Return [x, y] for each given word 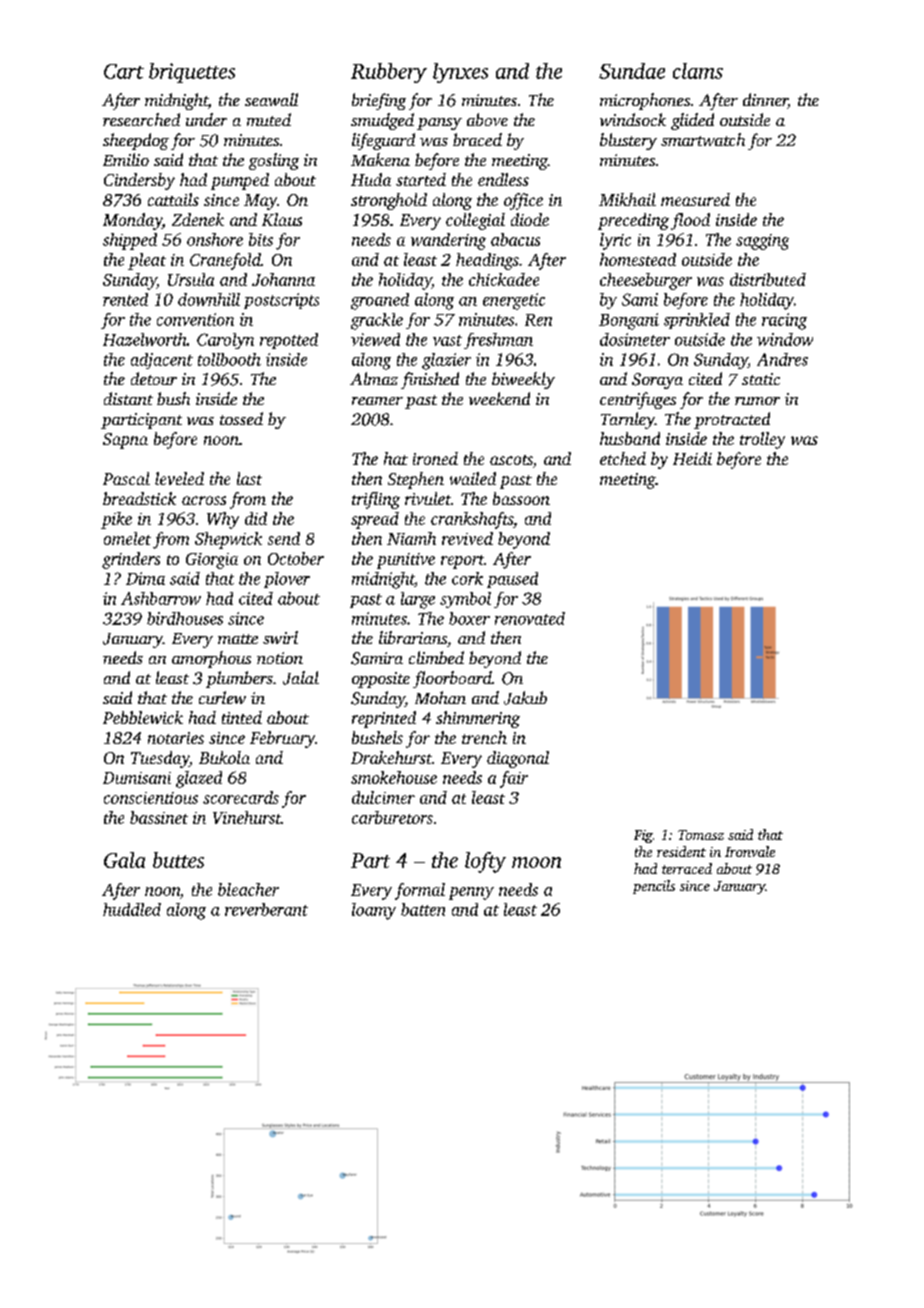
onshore [215, 239]
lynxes [460, 73]
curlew [222, 697]
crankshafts [472, 520]
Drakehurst [391, 757]
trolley [762, 440]
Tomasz [701, 835]
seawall [271, 99]
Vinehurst [247, 817]
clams [698, 71]
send [284, 538]
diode [530, 219]
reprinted [384, 719]
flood [690, 221]
